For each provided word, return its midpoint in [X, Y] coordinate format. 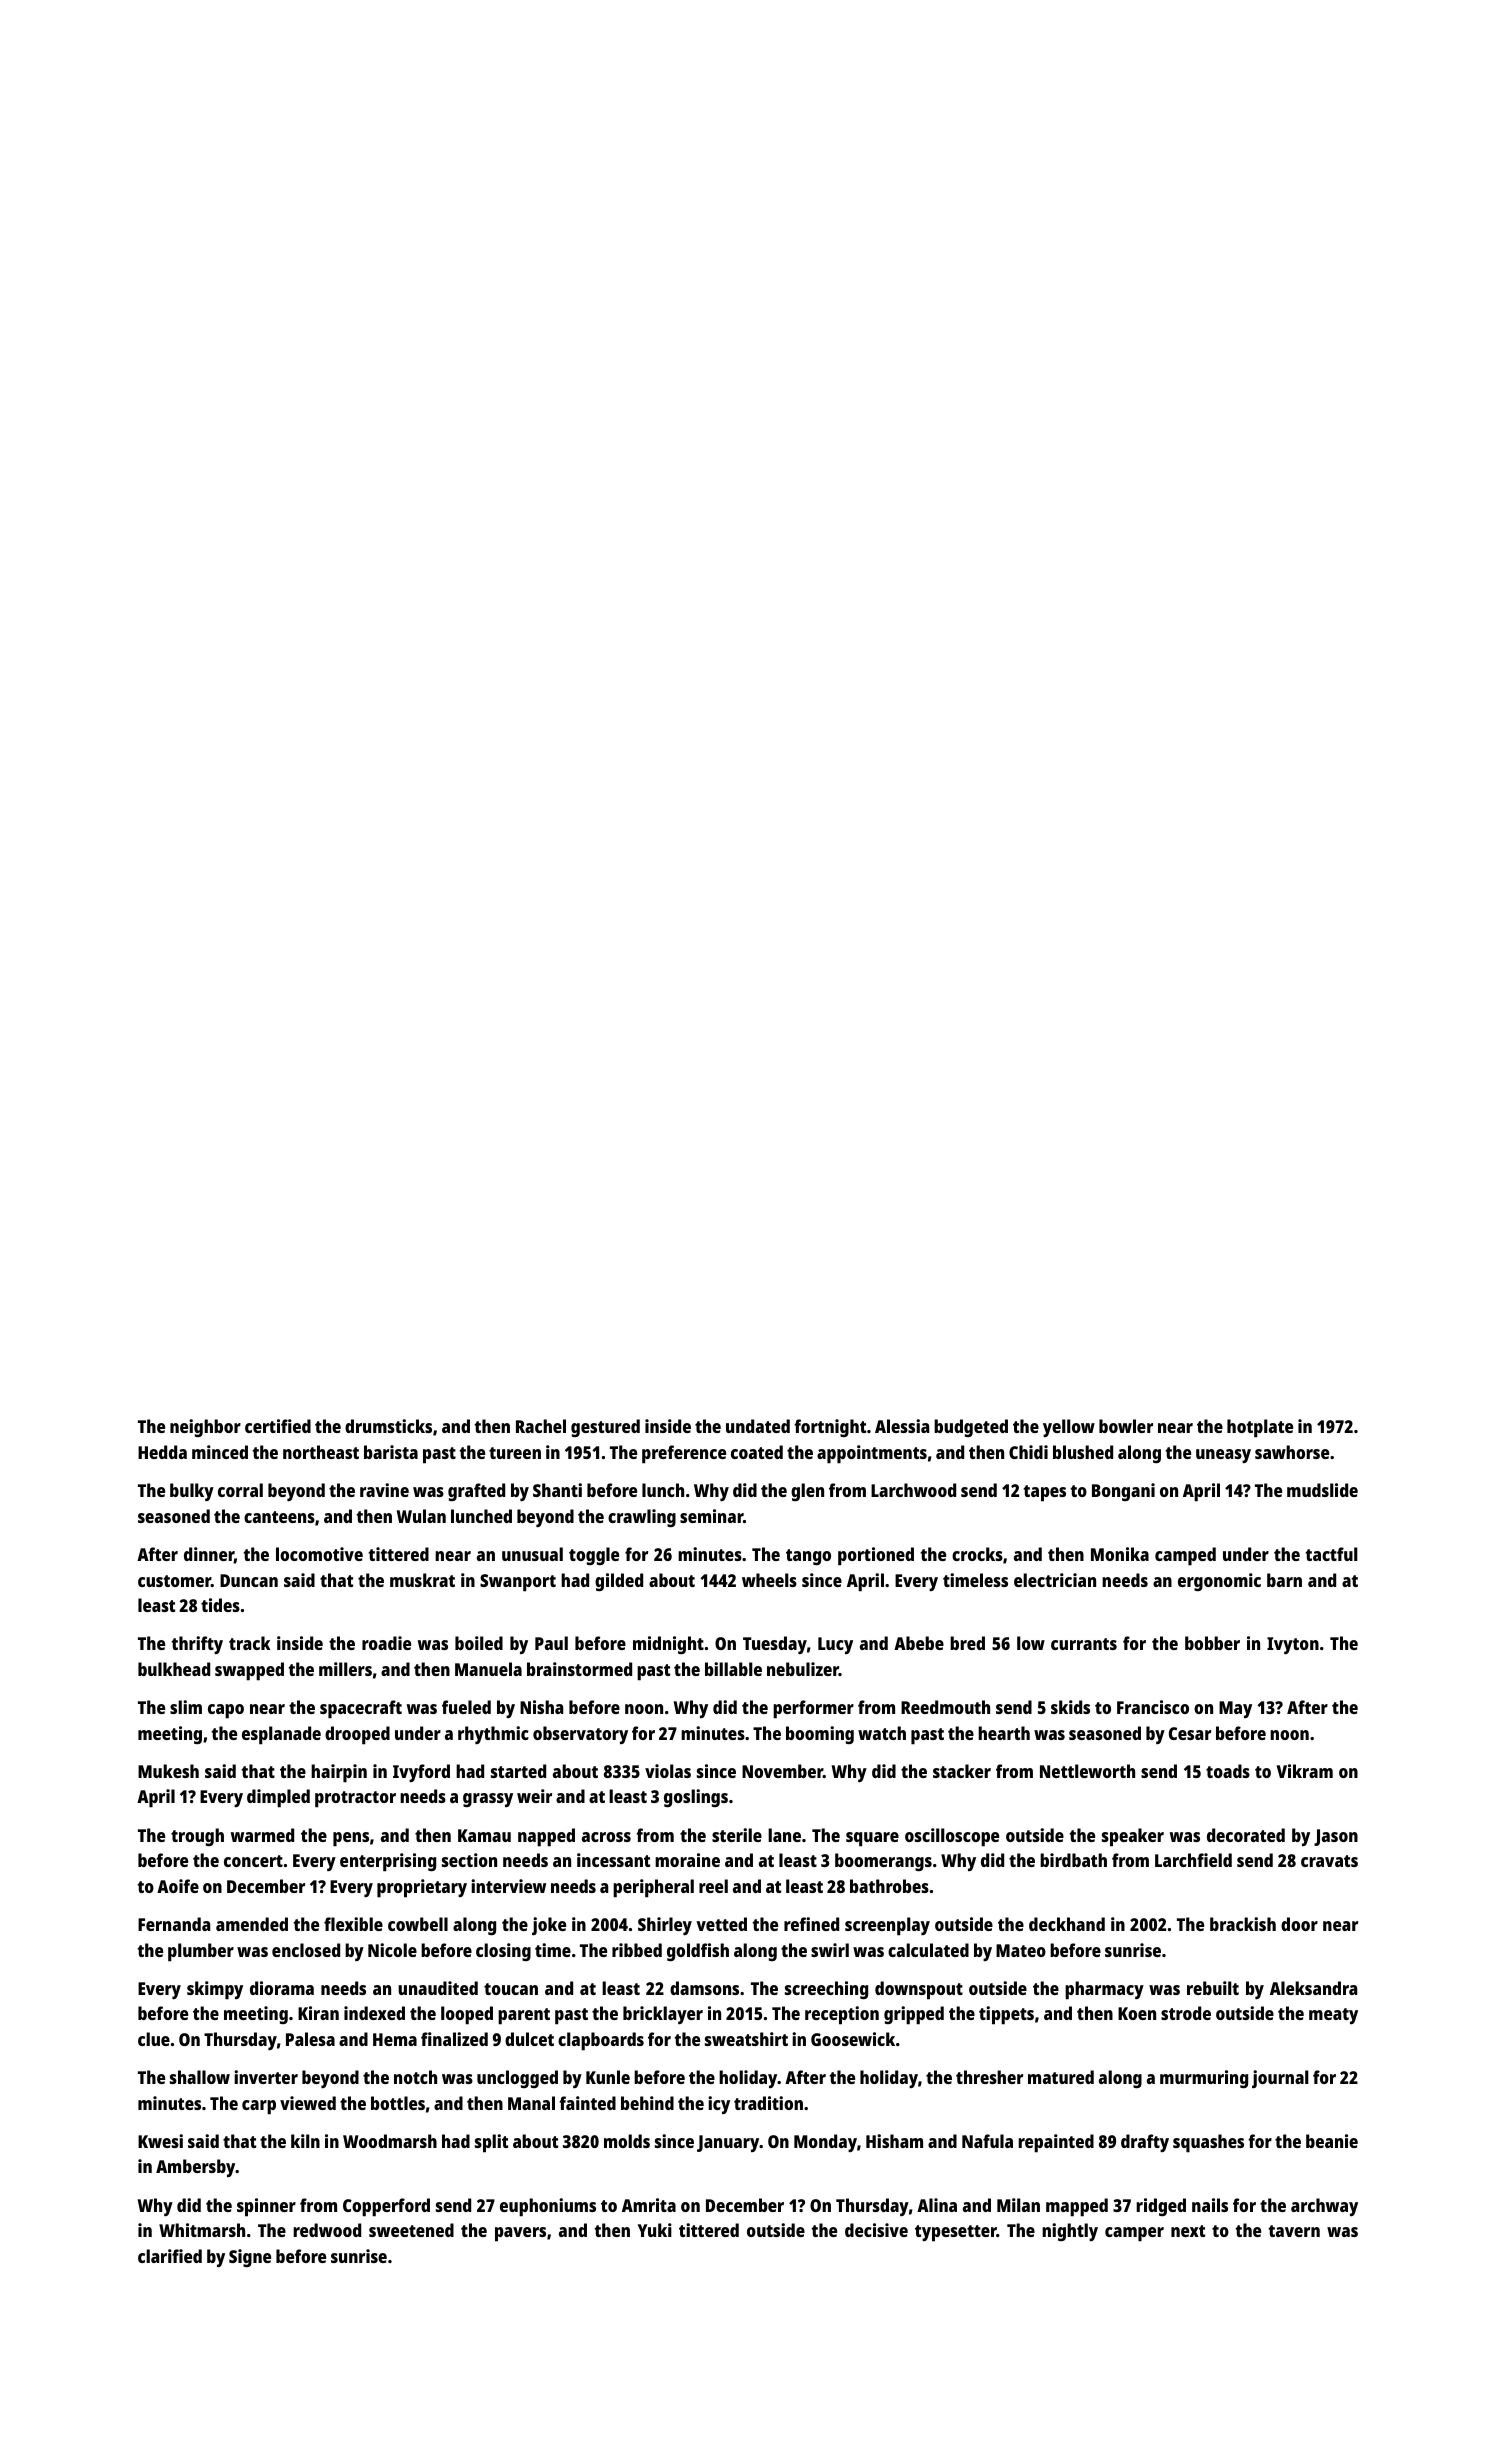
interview [508, 1886]
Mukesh [168, 1771]
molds [627, 2141]
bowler [1126, 1426]
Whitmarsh [202, 2230]
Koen [1137, 2013]
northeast [321, 1452]
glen [807, 1492]
